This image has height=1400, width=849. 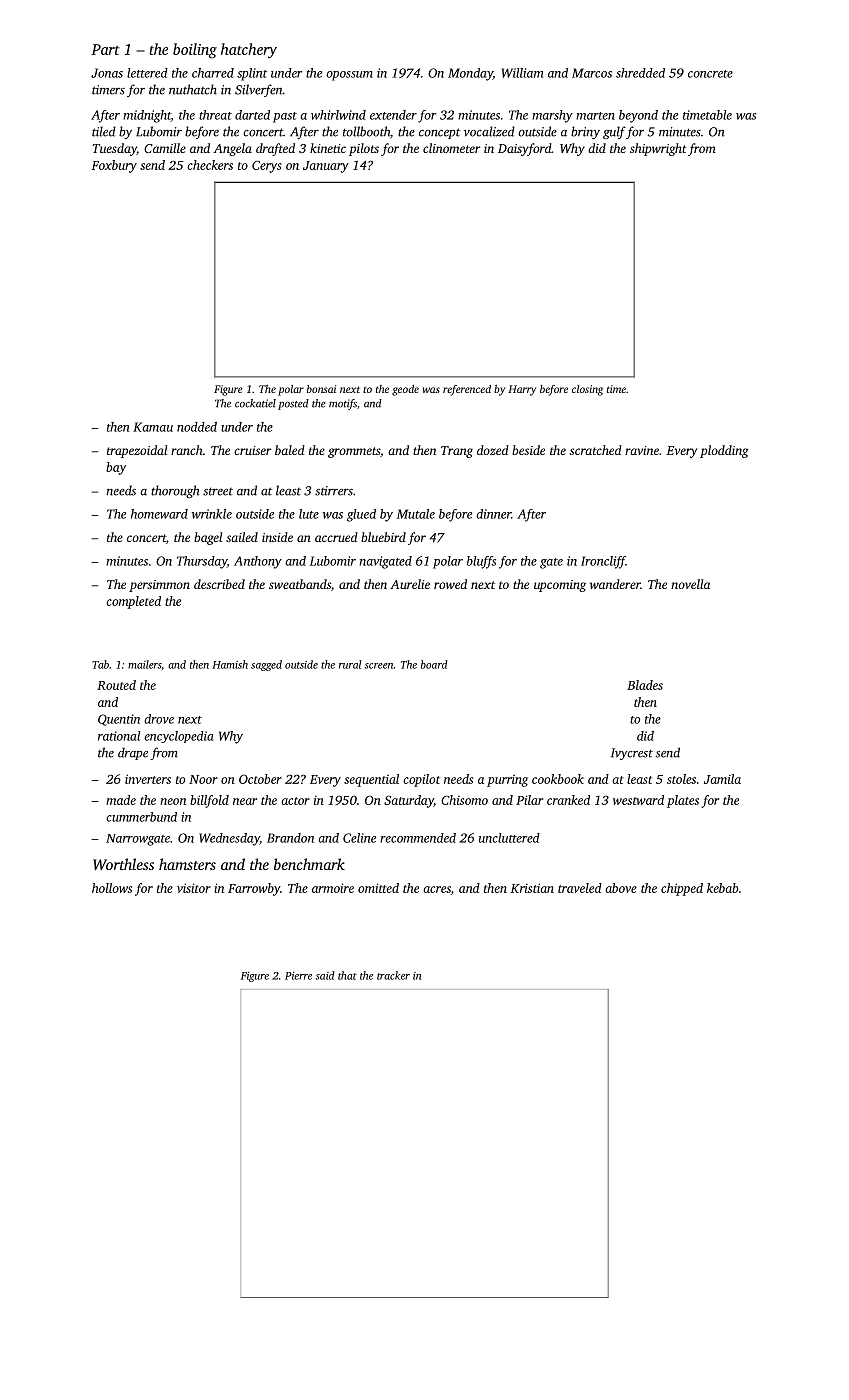 I want to click on gulf, so click(x=614, y=132).
